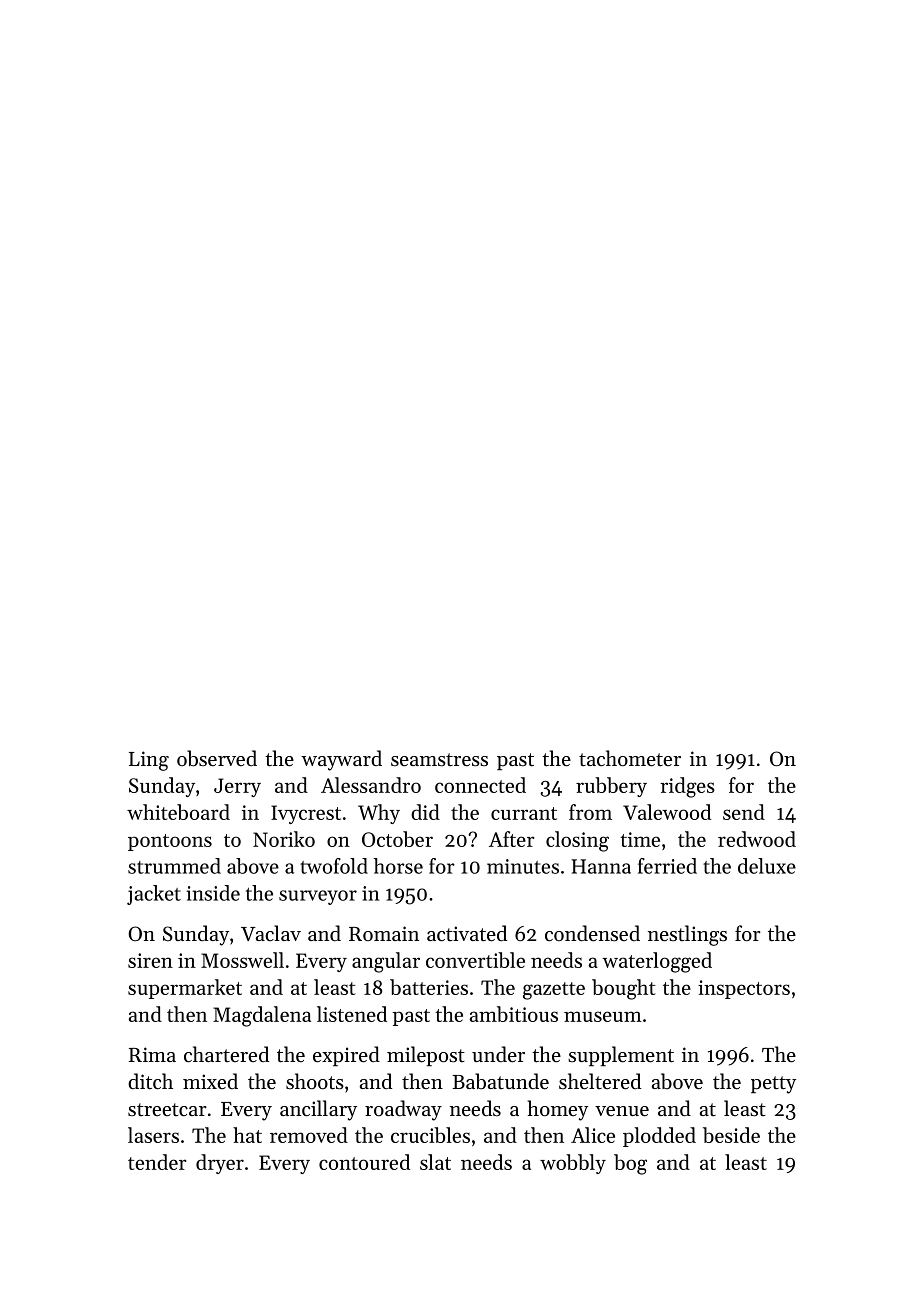 The height and width of the screenshot is (1314, 924). What do you see at coordinates (210, 1081) in the screenshot?
I see `mixed` at bounding box center [210, 1081].
